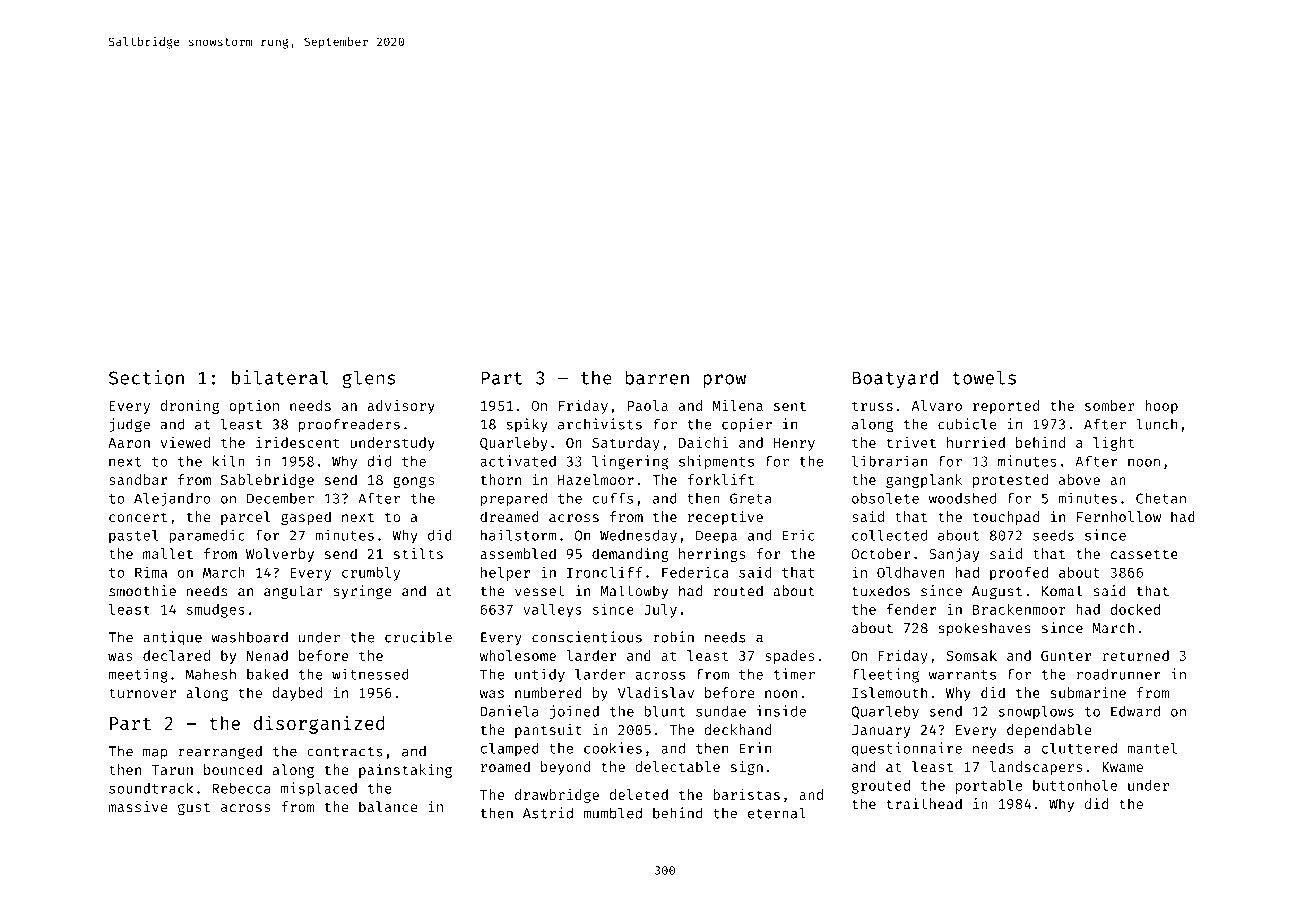 This image has height=924, width=1308. Describe the element at coordinates (349, 425) in the image. I see `proofreaders` at that location.
